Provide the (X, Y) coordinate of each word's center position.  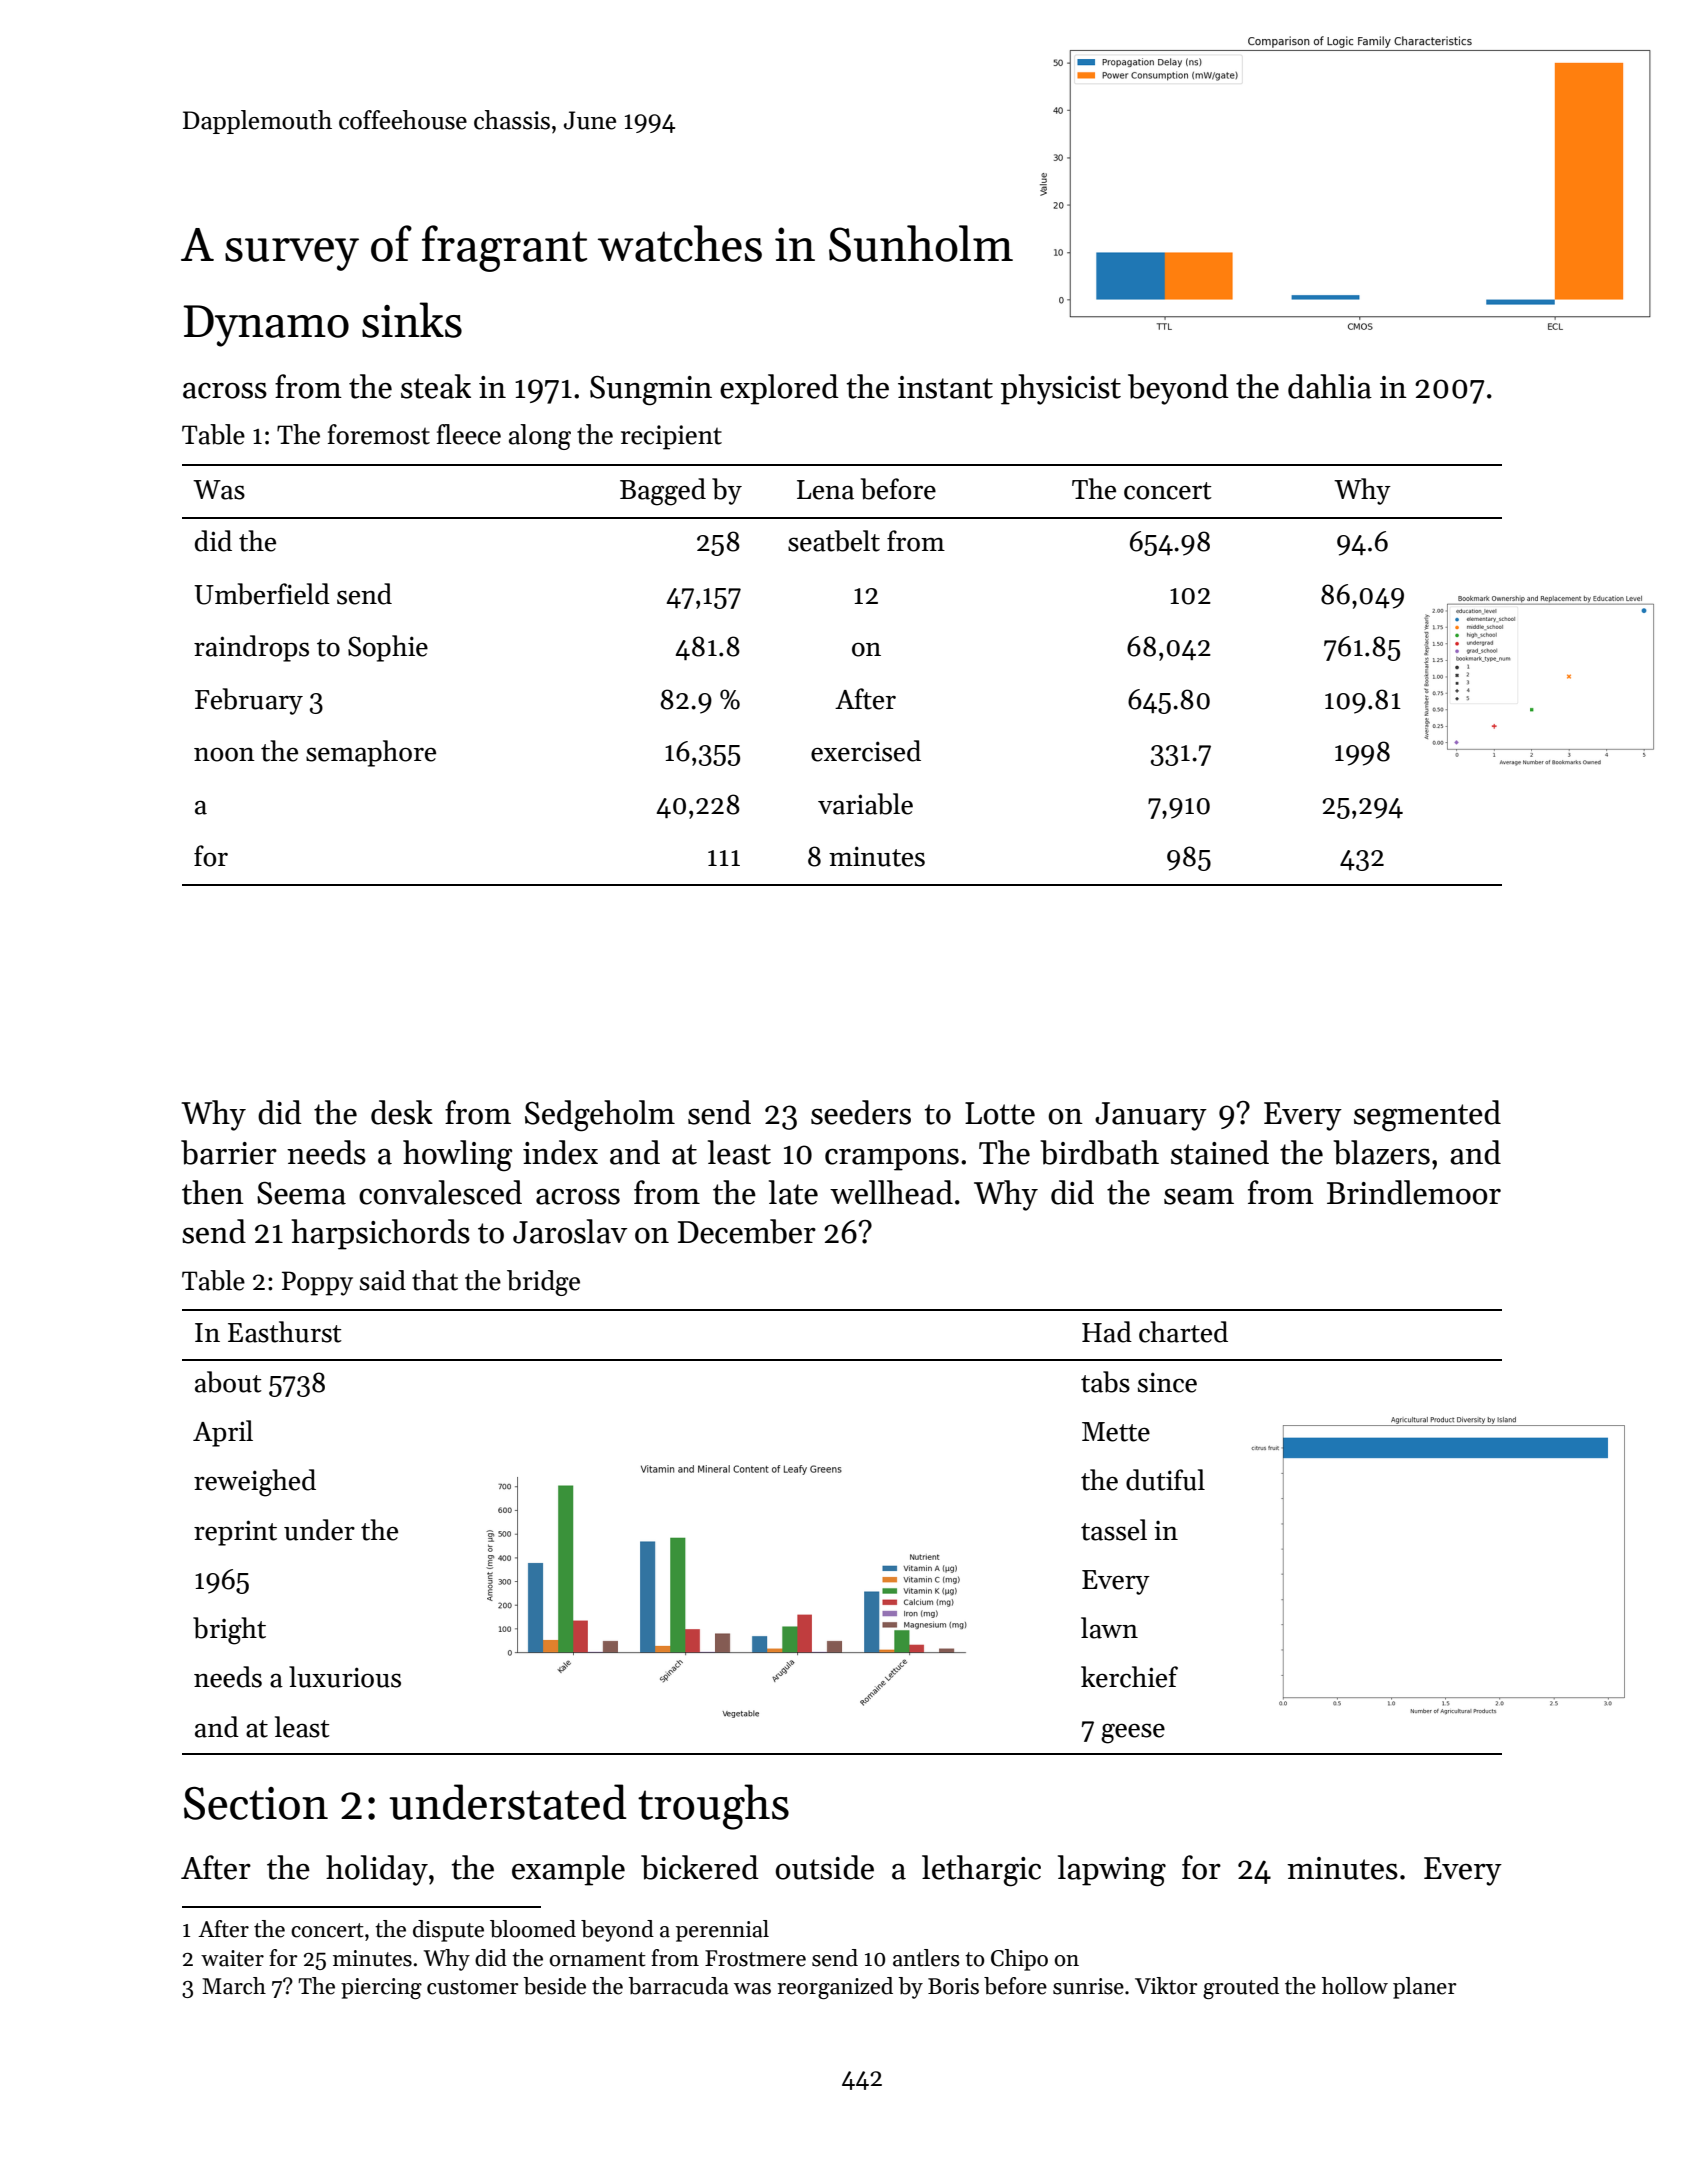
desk (402, 1112)
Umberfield (262, 594)
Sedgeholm (600, 1116)
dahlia (1330, 386)
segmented (1427, 1116)
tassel (1114, 1530)
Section (256, 1803)
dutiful (1165, 1480)
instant (945, 387)
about (228, 1382)
